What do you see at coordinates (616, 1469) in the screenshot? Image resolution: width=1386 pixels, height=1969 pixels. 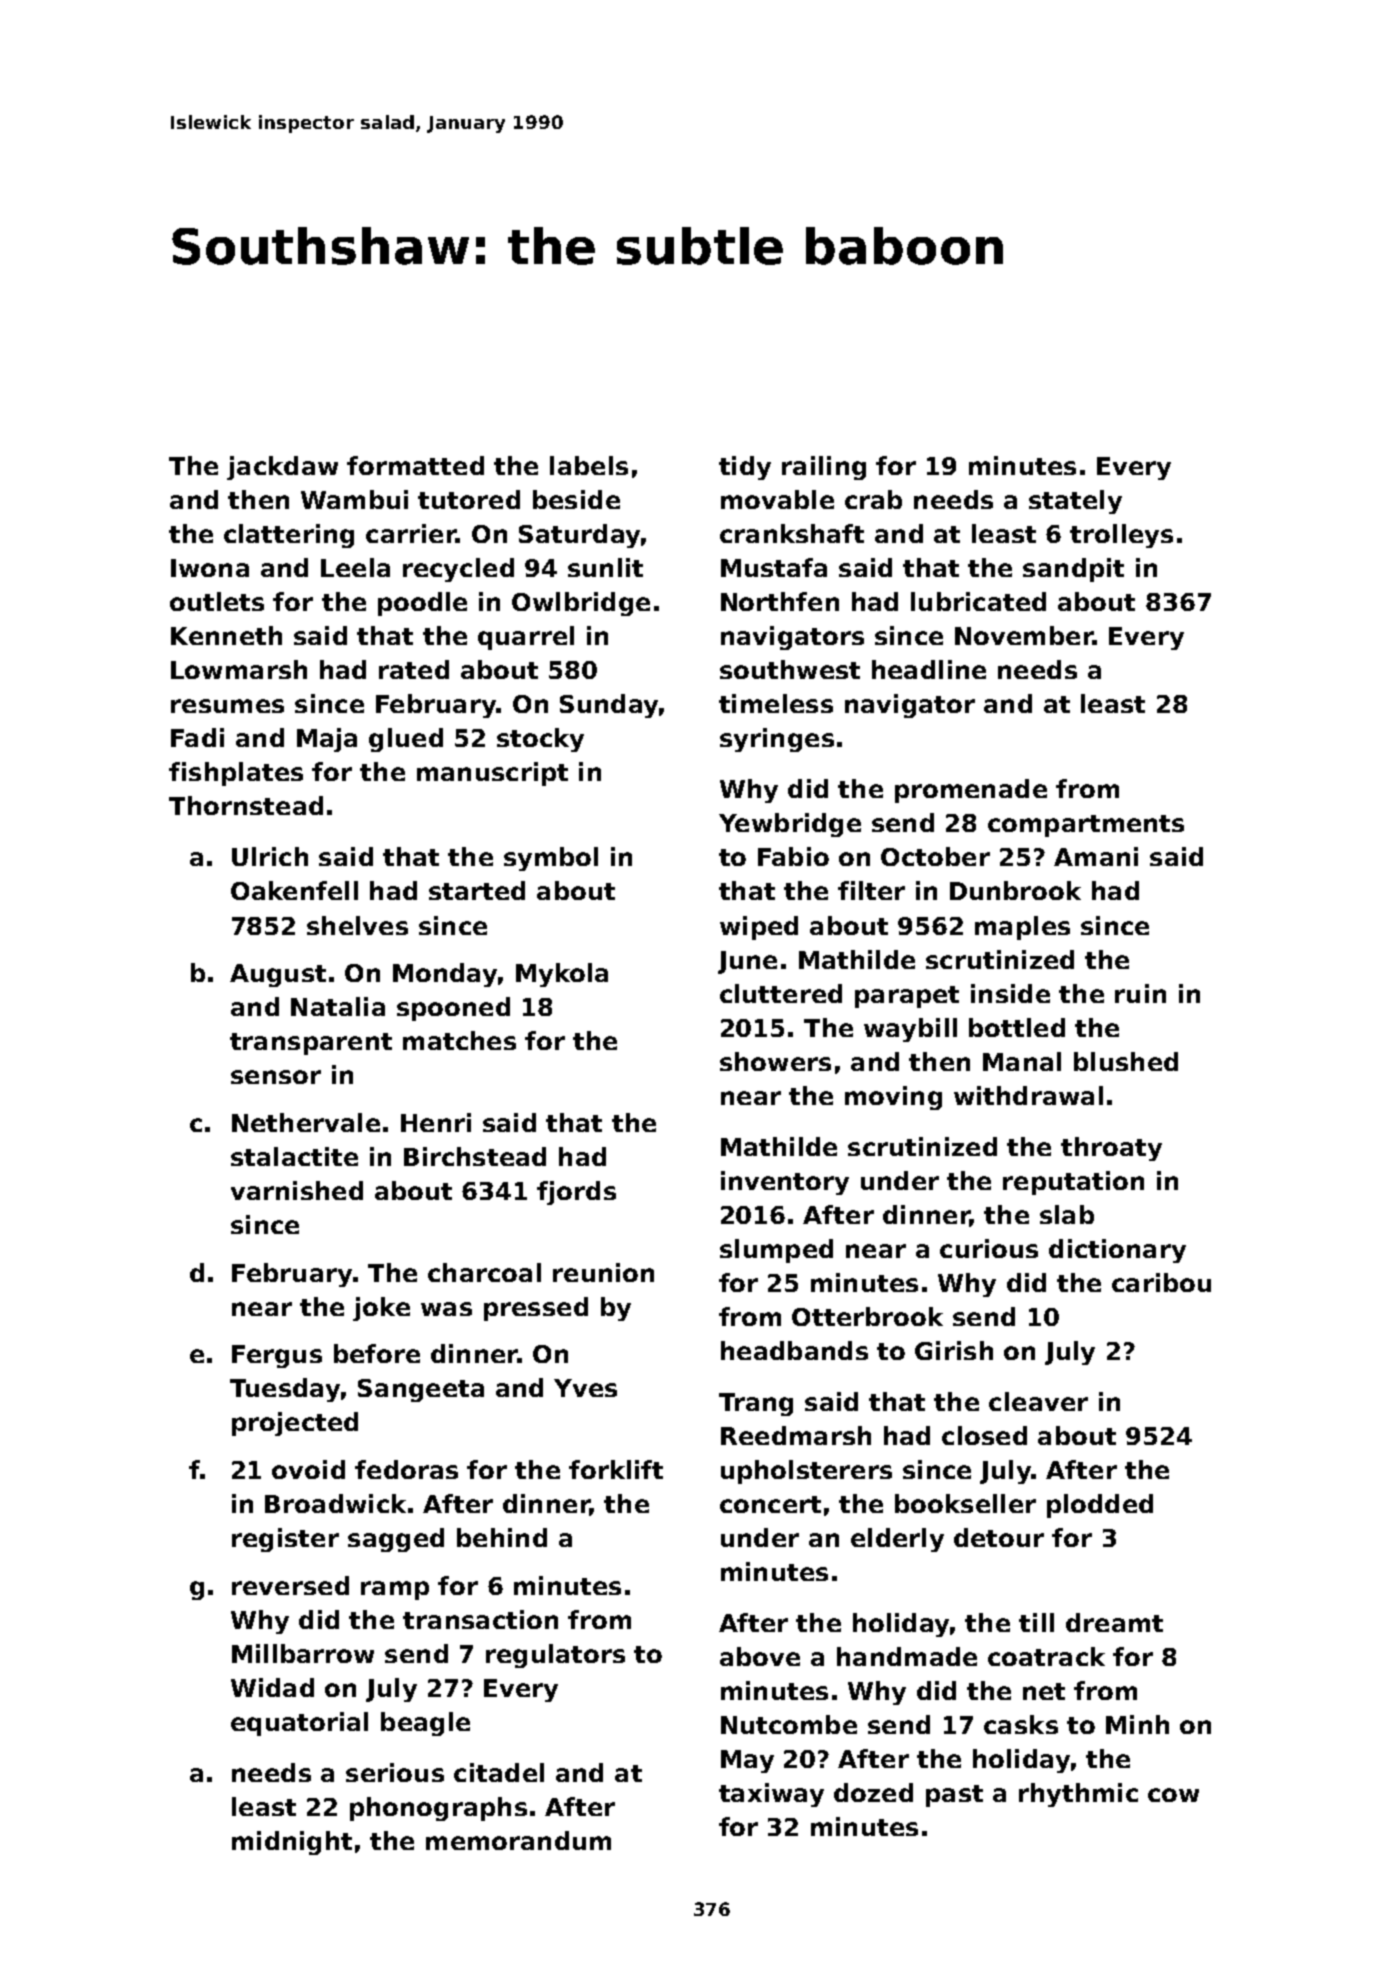 I see `forklift` at bounding box center [616, 1469].
